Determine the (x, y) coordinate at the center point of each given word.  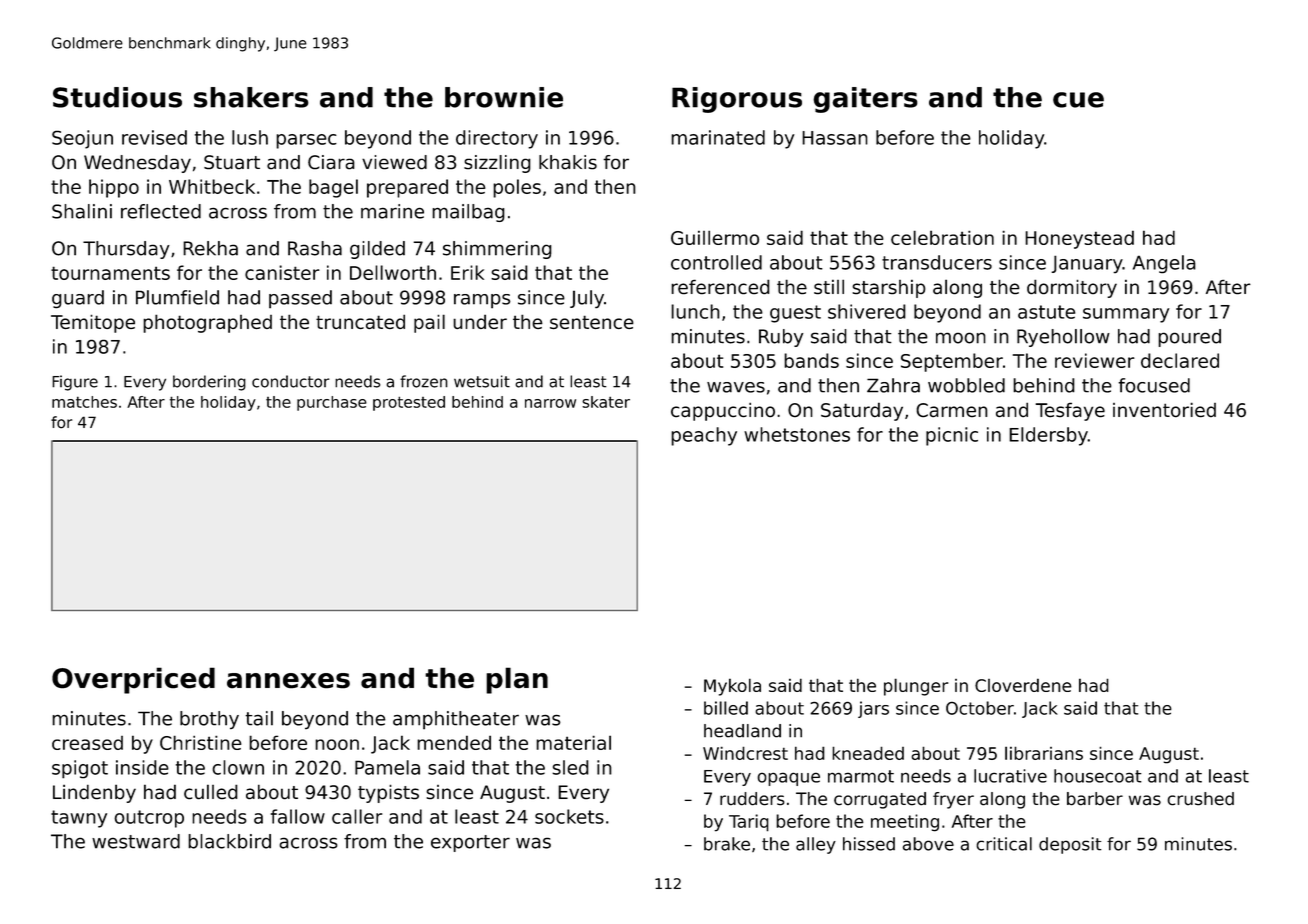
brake (727, 844)
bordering (209, 383)
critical (1004, 844)
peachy (704, 436)
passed (300, 299)
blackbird (229, 841)
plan (517, 680)
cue (1078, 100)
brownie (504, 97)
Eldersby (1048, 436)
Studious (117, 97)
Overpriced (133, 680)
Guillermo (715, 237)
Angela (1164, 264)
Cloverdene (1023, 685)
